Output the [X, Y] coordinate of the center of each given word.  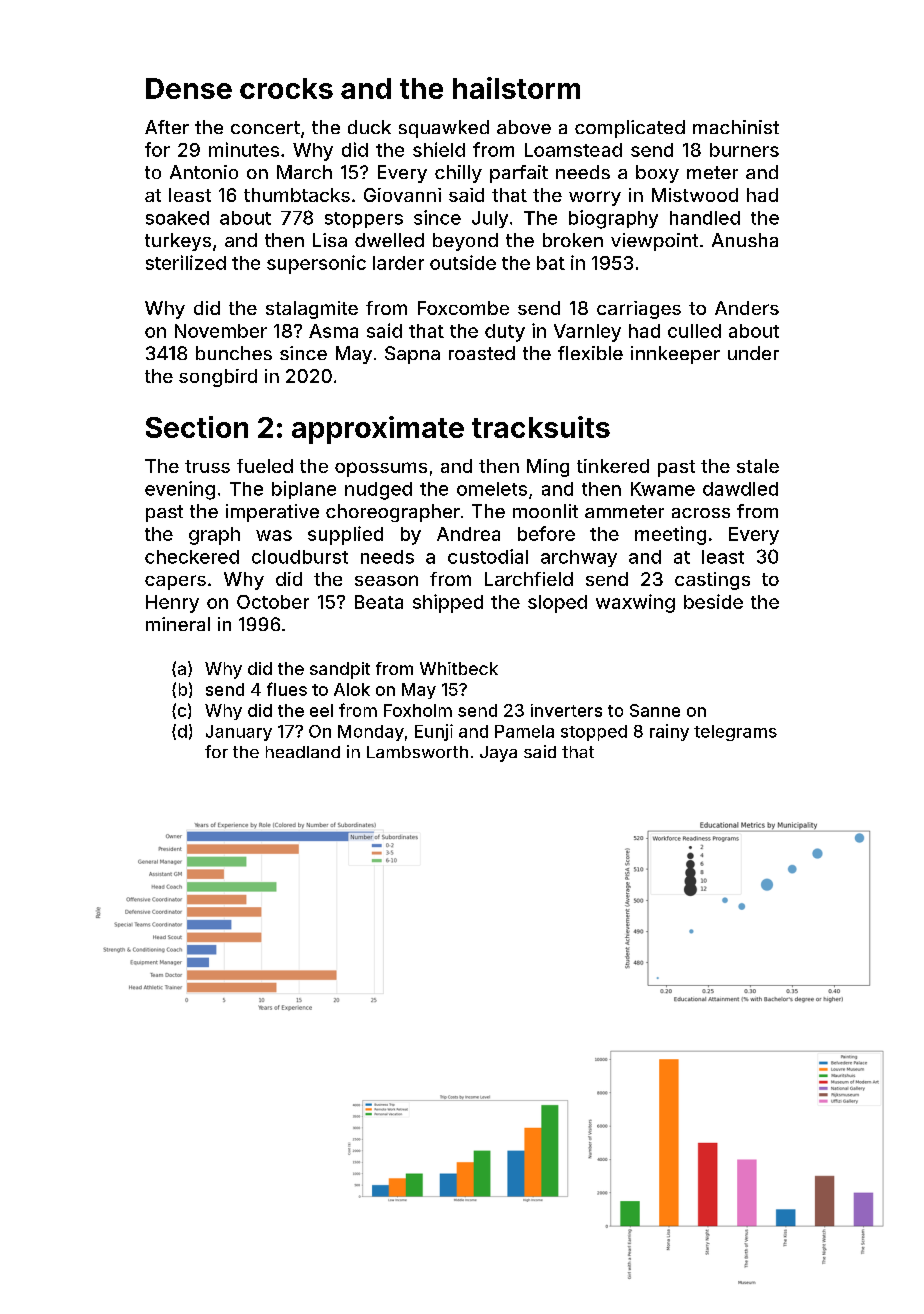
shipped [448, 603]
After [167, 127]
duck [369, 127]
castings [712, 581]
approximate [378, 430]
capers [175, 582]
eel [321, 710]
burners [744, 150]
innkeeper [675, 355]
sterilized [186, 262]
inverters [566, 710]
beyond [465, 242]
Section [197, 427]
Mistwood [695, 195]
